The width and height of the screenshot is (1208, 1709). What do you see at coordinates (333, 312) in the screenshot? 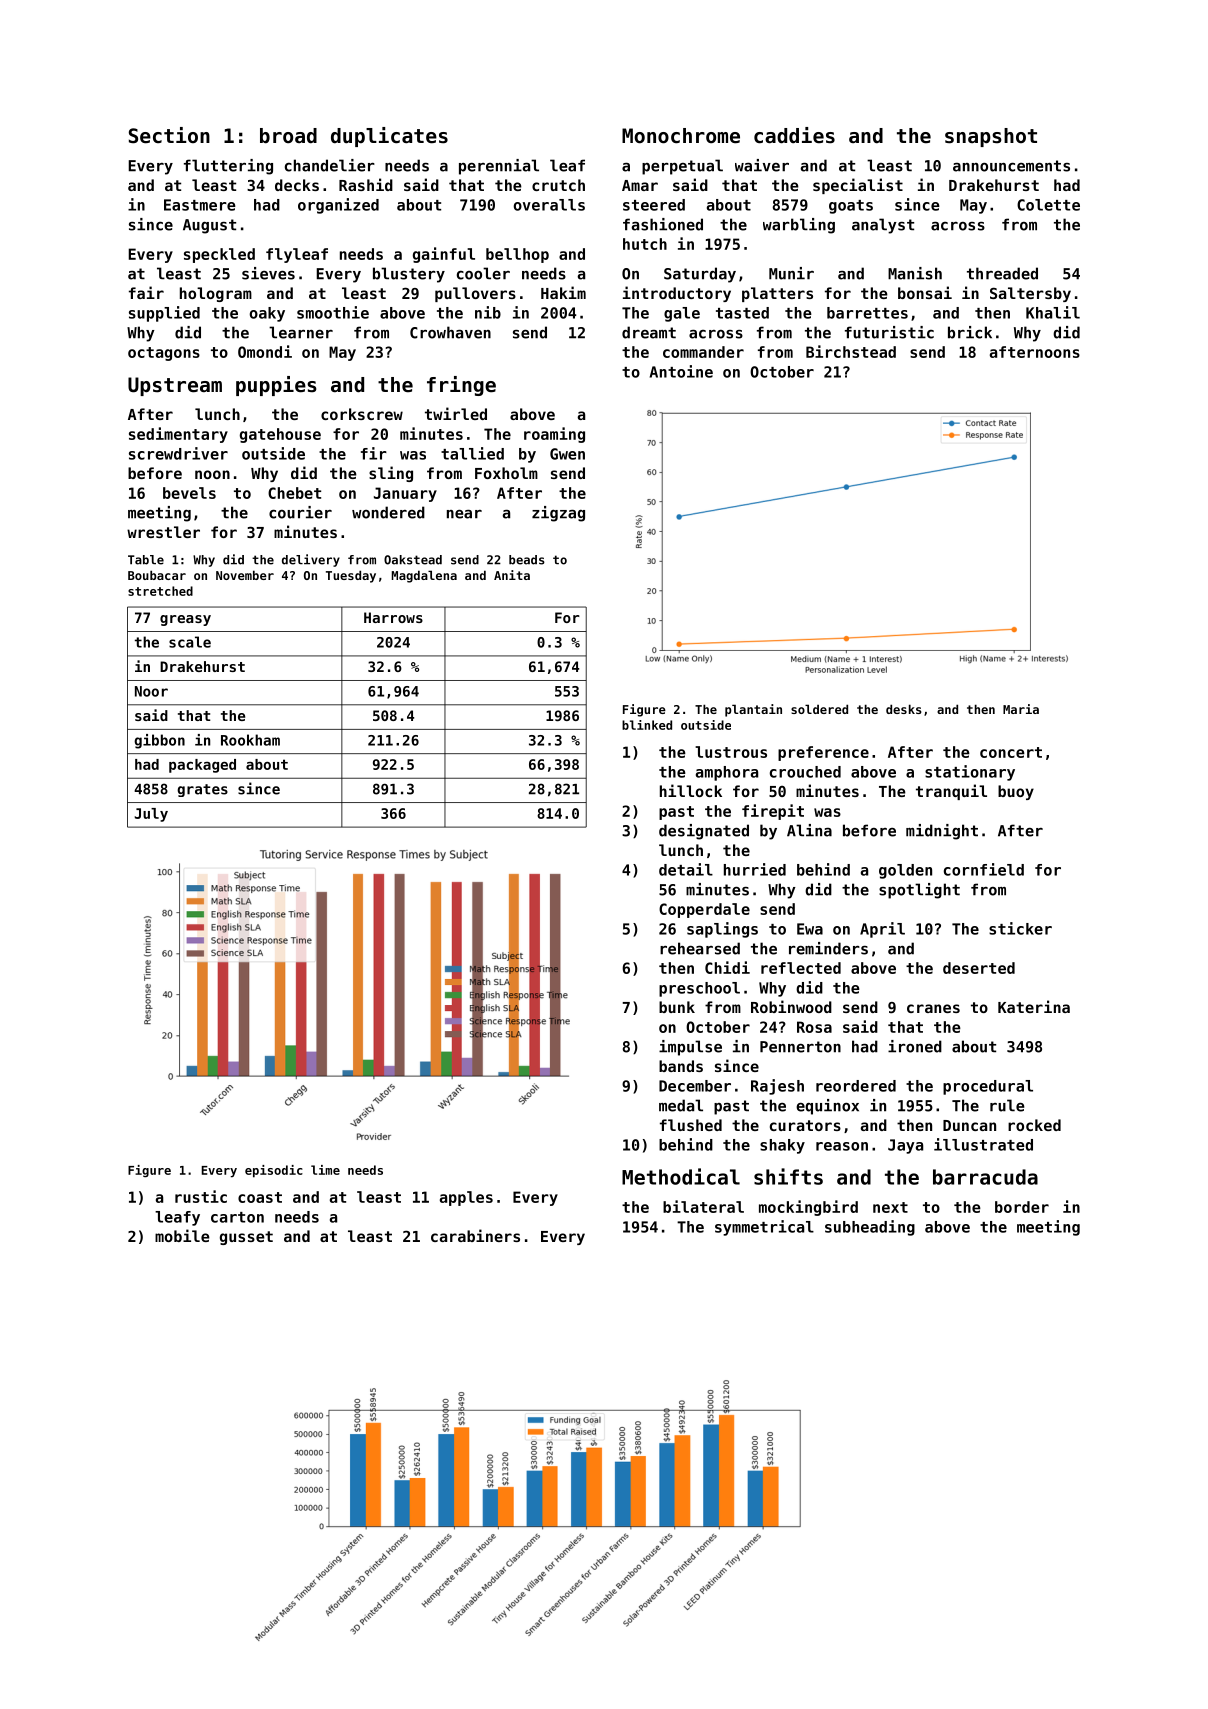
I see `smoothie` at bounding box center [333, 312].
